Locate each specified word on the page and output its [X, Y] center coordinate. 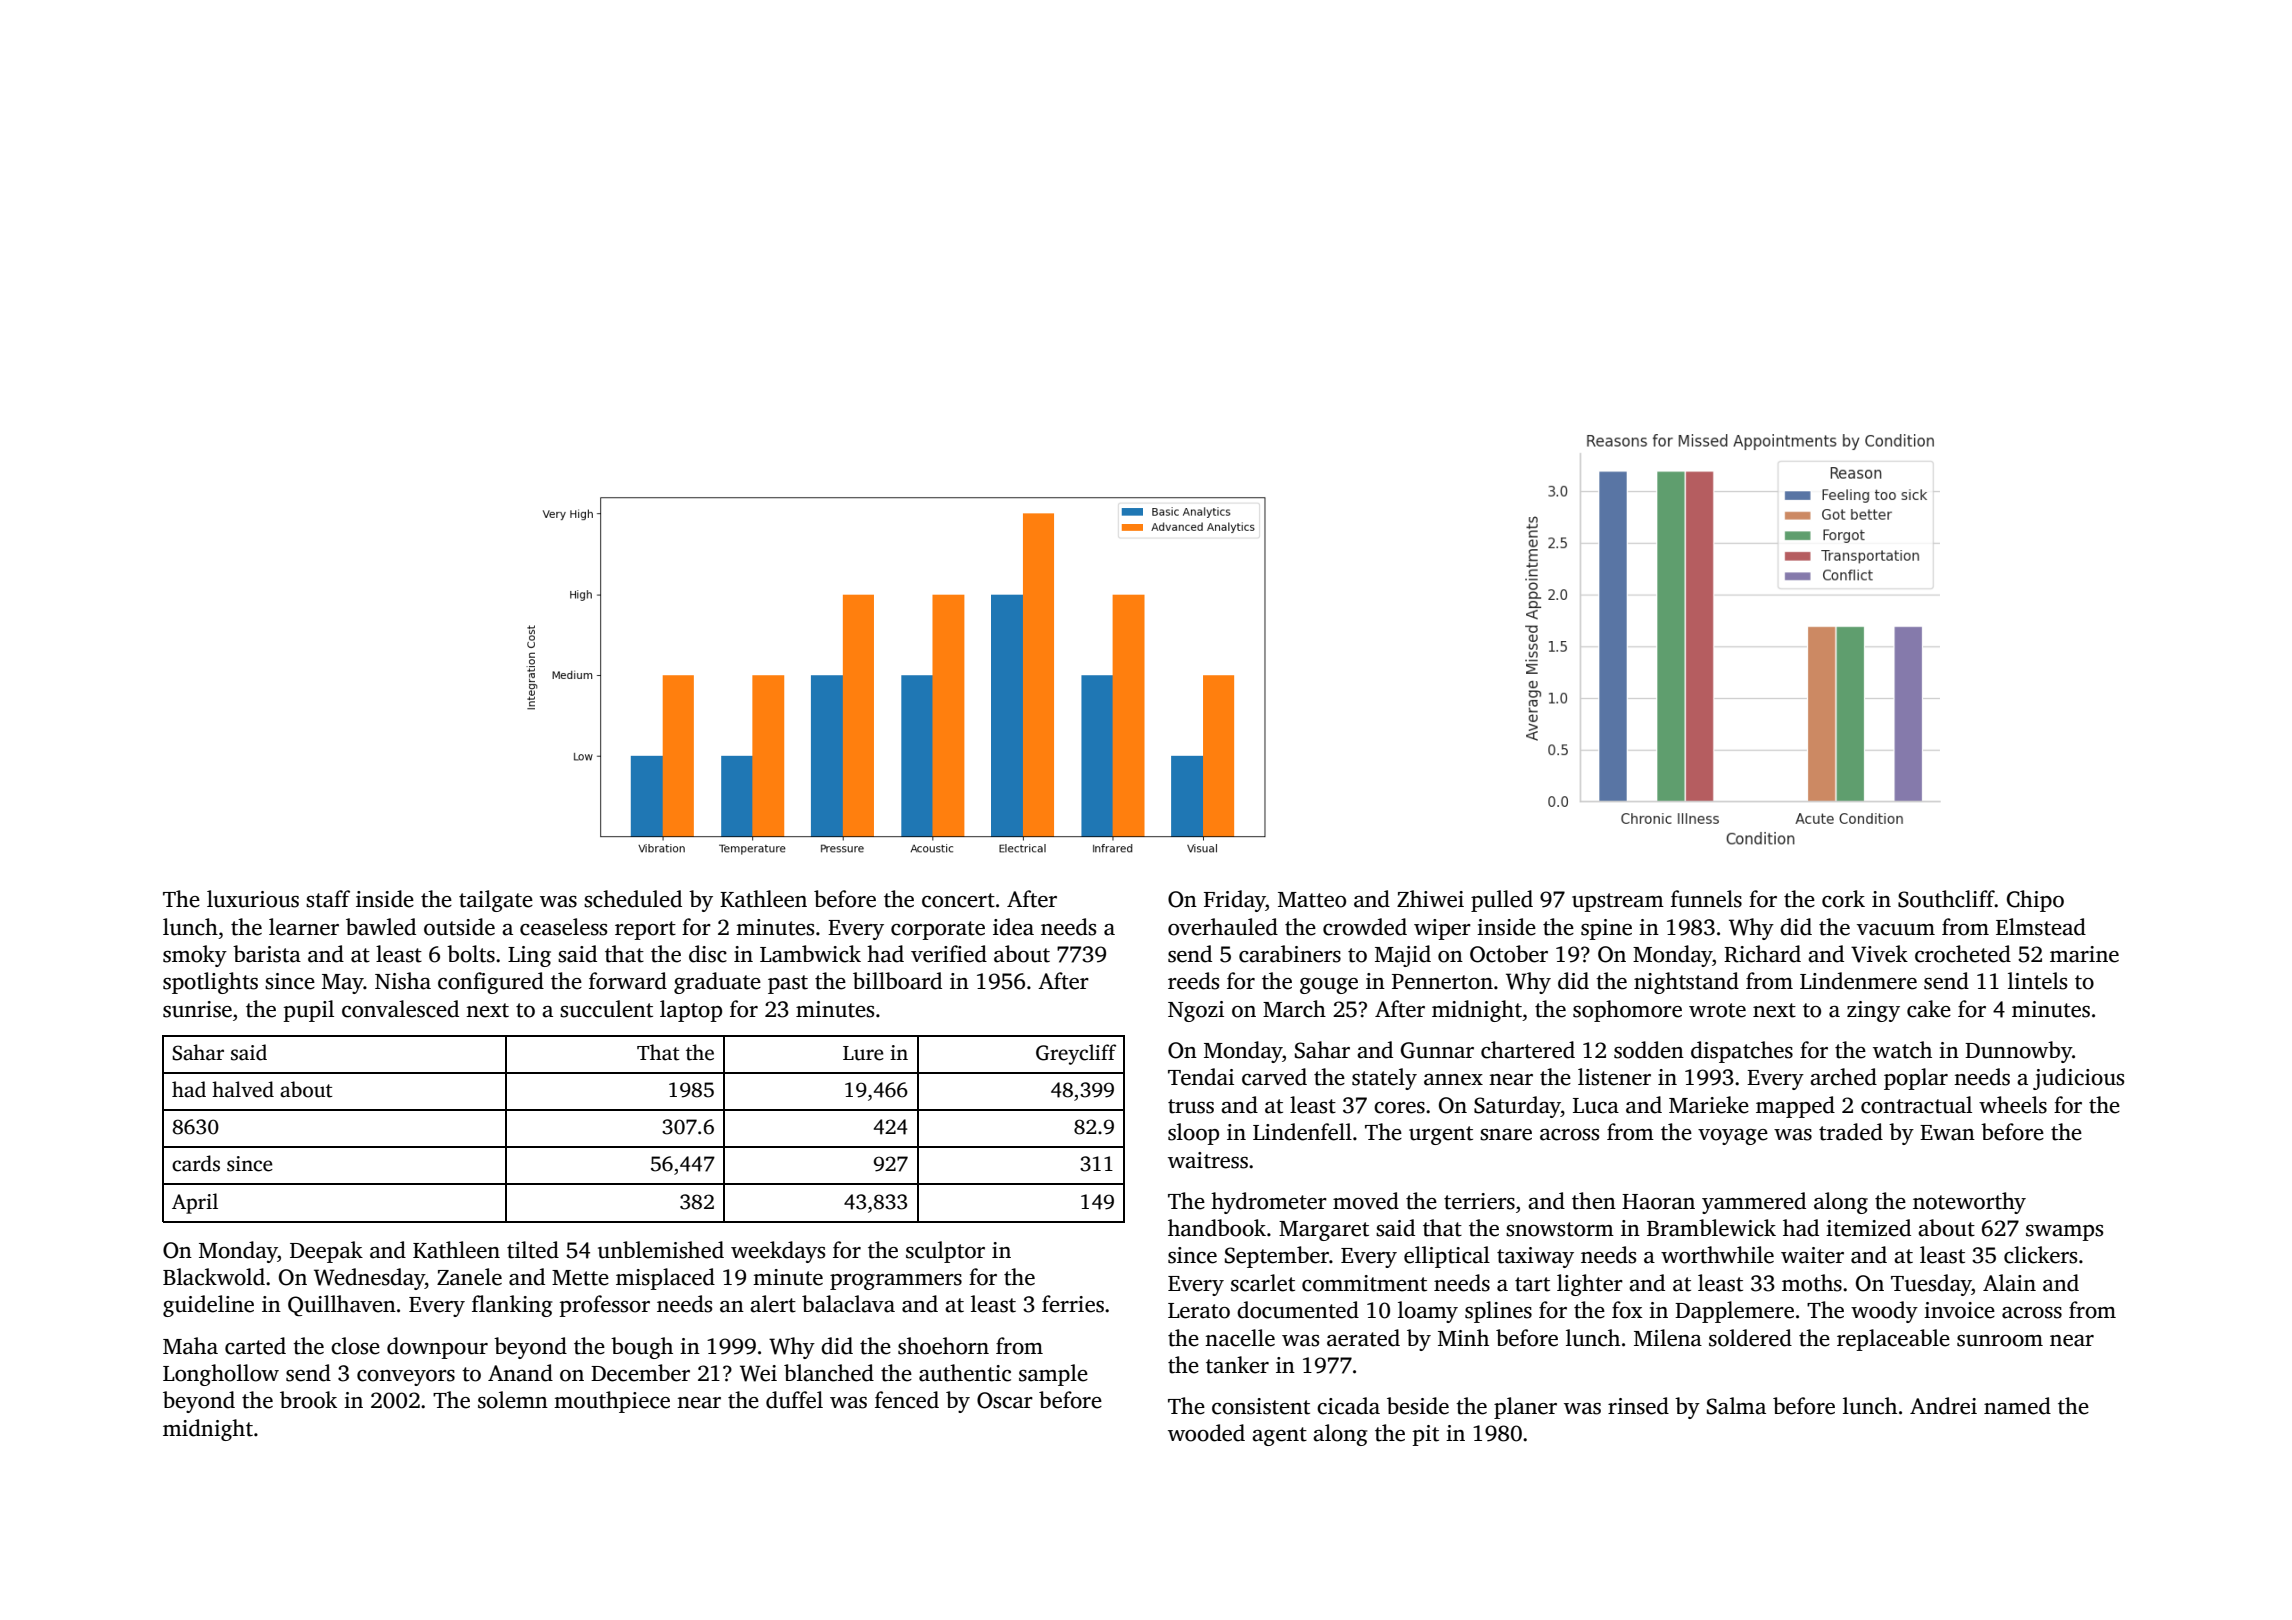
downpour [437, 1348]
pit [1425, 1435]
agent [1279, 1436]
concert [958, 900]
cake [1929, 1009]
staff [328, 899]
